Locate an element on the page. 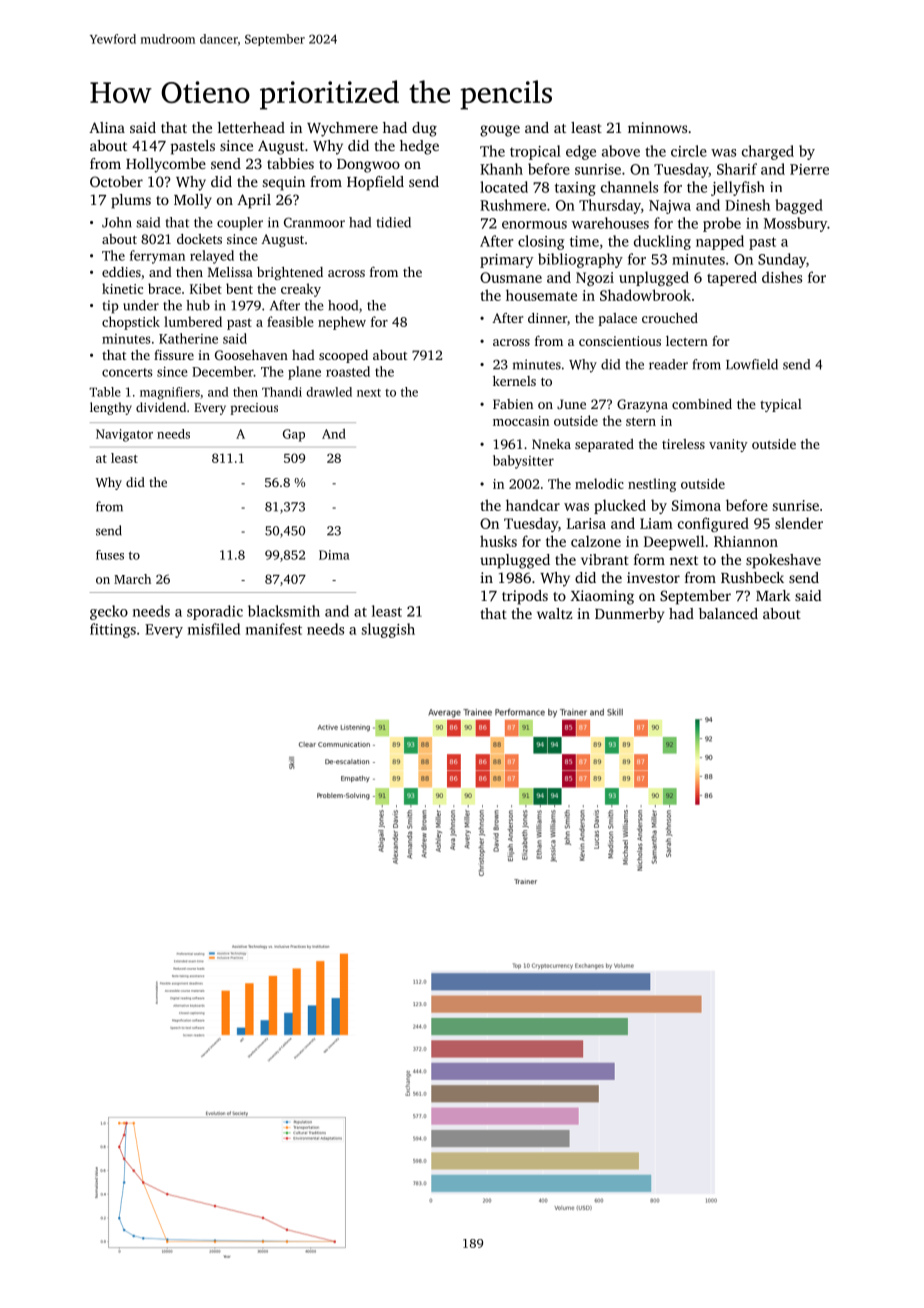  charged is located at coordinates (768, 152).
